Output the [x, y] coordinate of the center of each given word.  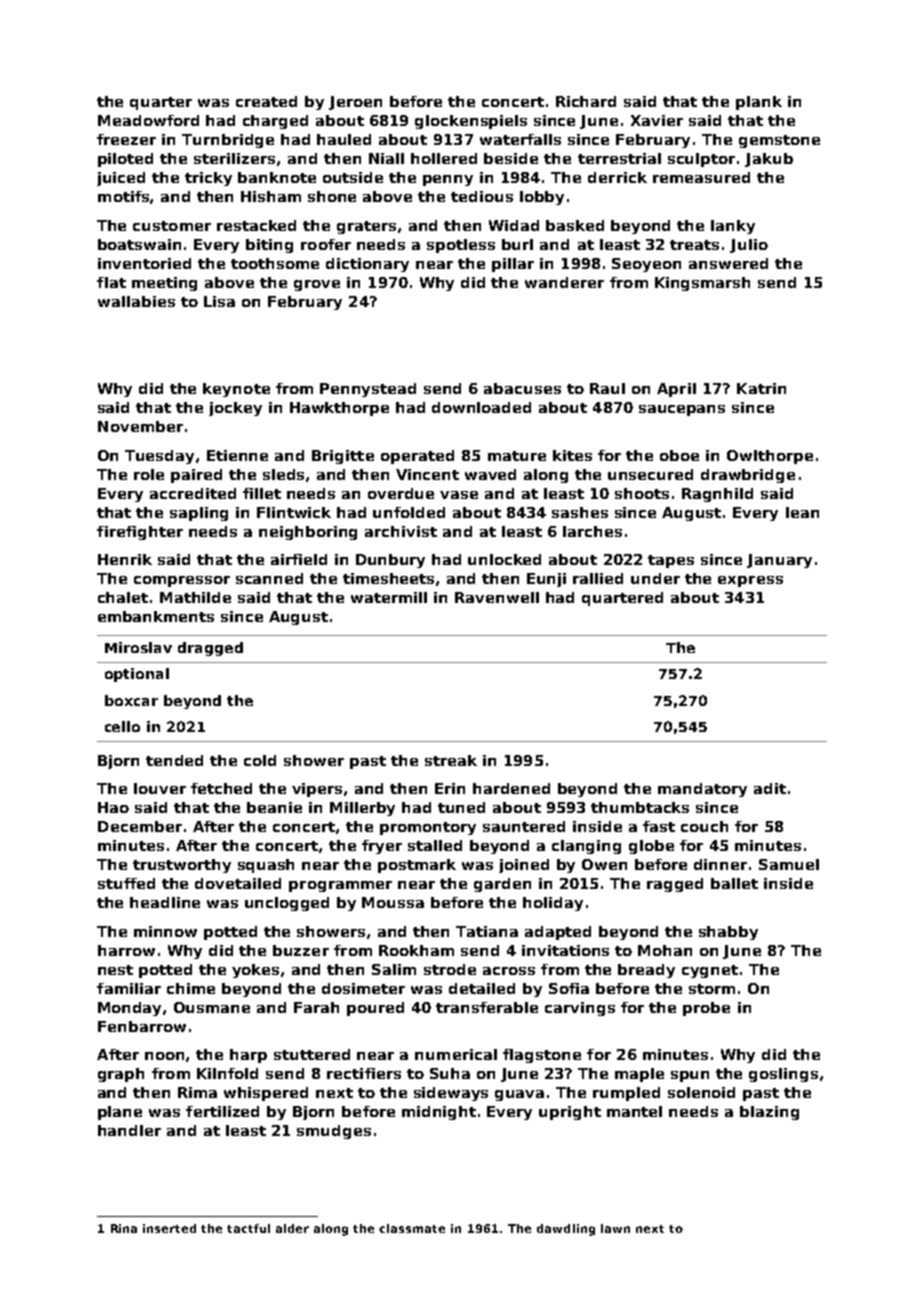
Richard [586, 101]
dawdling [566, 1230]
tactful [248, 1228]
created [266, 101]
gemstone [779, 141]
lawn [615, 1228]
